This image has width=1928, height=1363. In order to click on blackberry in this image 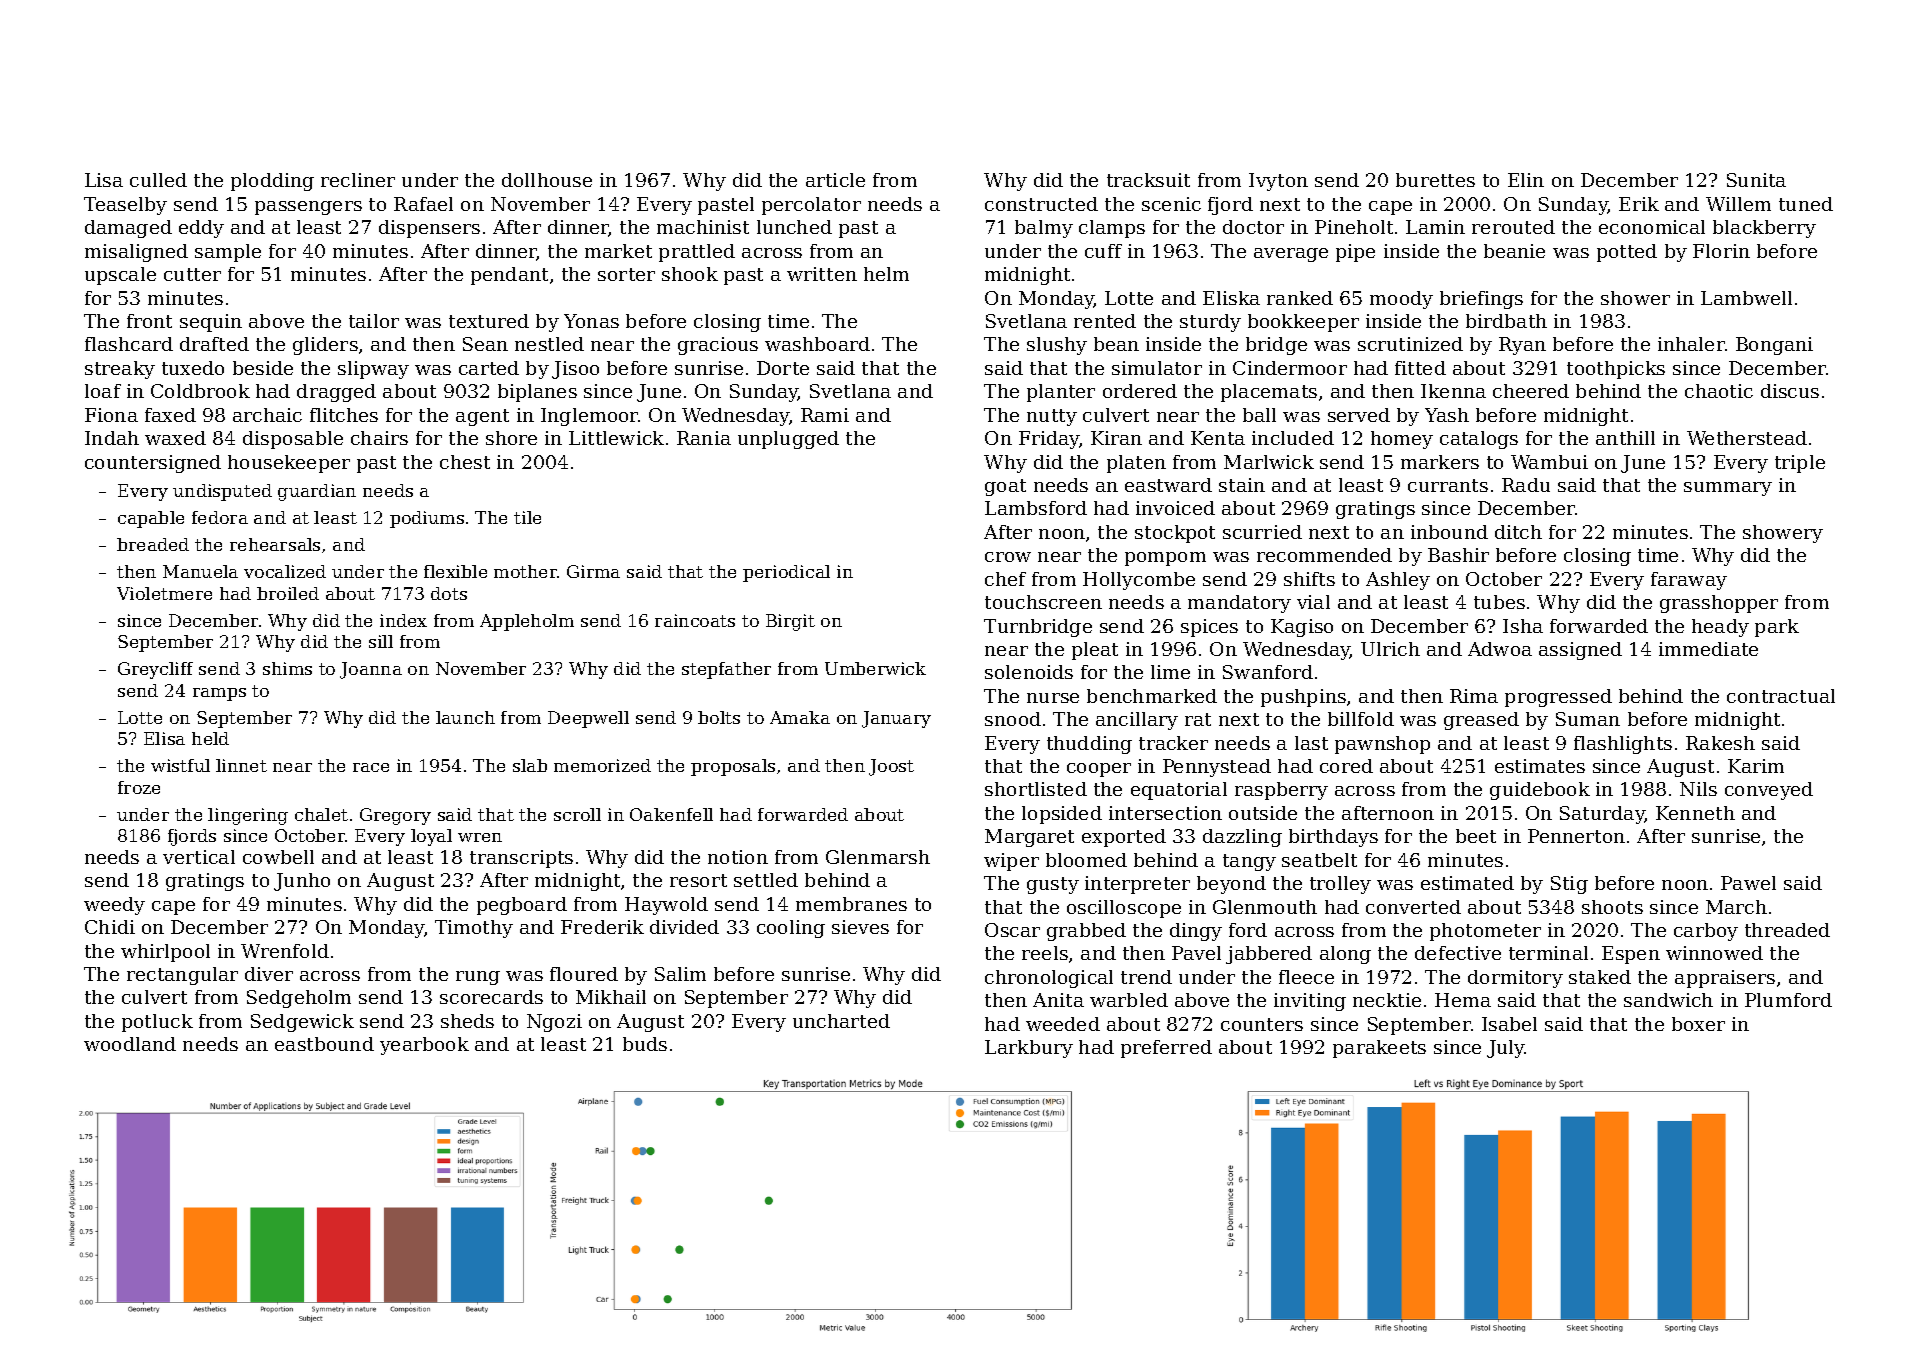, I will do `click(1764, 229)`.
